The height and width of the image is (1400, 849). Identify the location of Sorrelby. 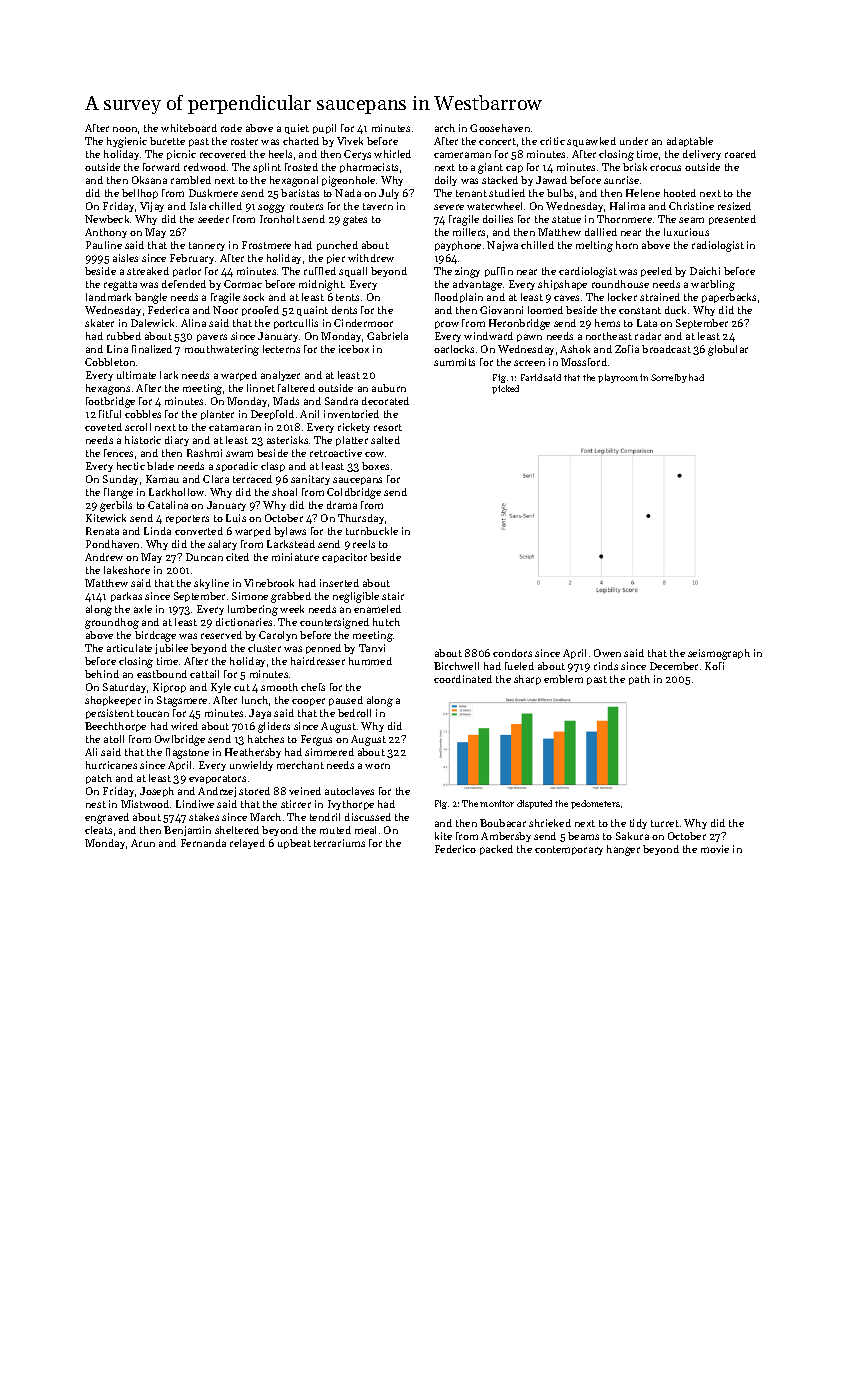
(669, 378).
